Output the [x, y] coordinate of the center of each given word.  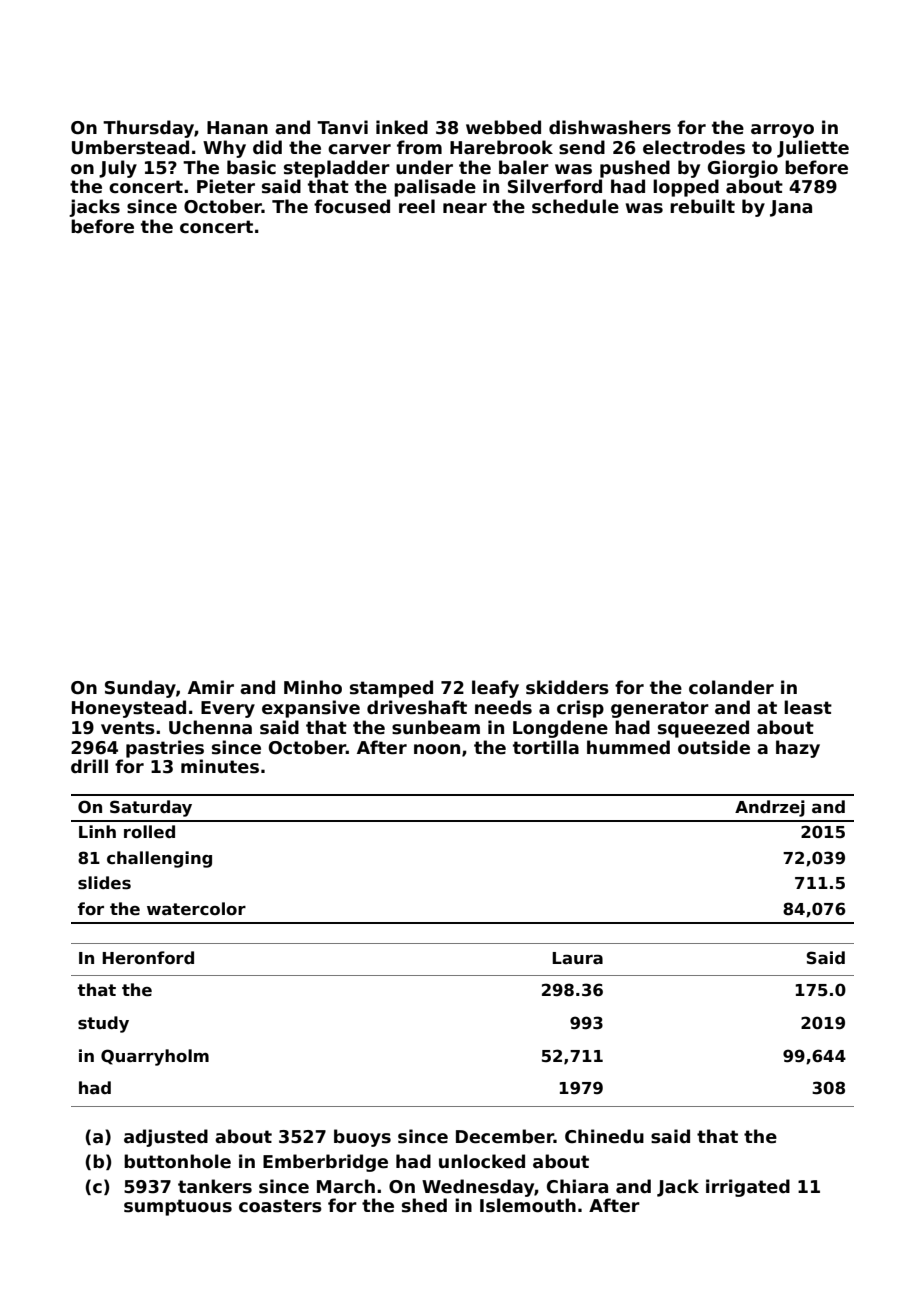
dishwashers [610, 127]
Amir [211, 687]
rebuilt [702, 206]
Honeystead [129, 709]
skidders [567, 687]
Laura [577, 958]
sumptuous [178, 1207]
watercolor [196, 909]
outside [714, 747]
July [118, 169]
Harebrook [501, 147]
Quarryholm [155, 1057]
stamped [391, 689]
